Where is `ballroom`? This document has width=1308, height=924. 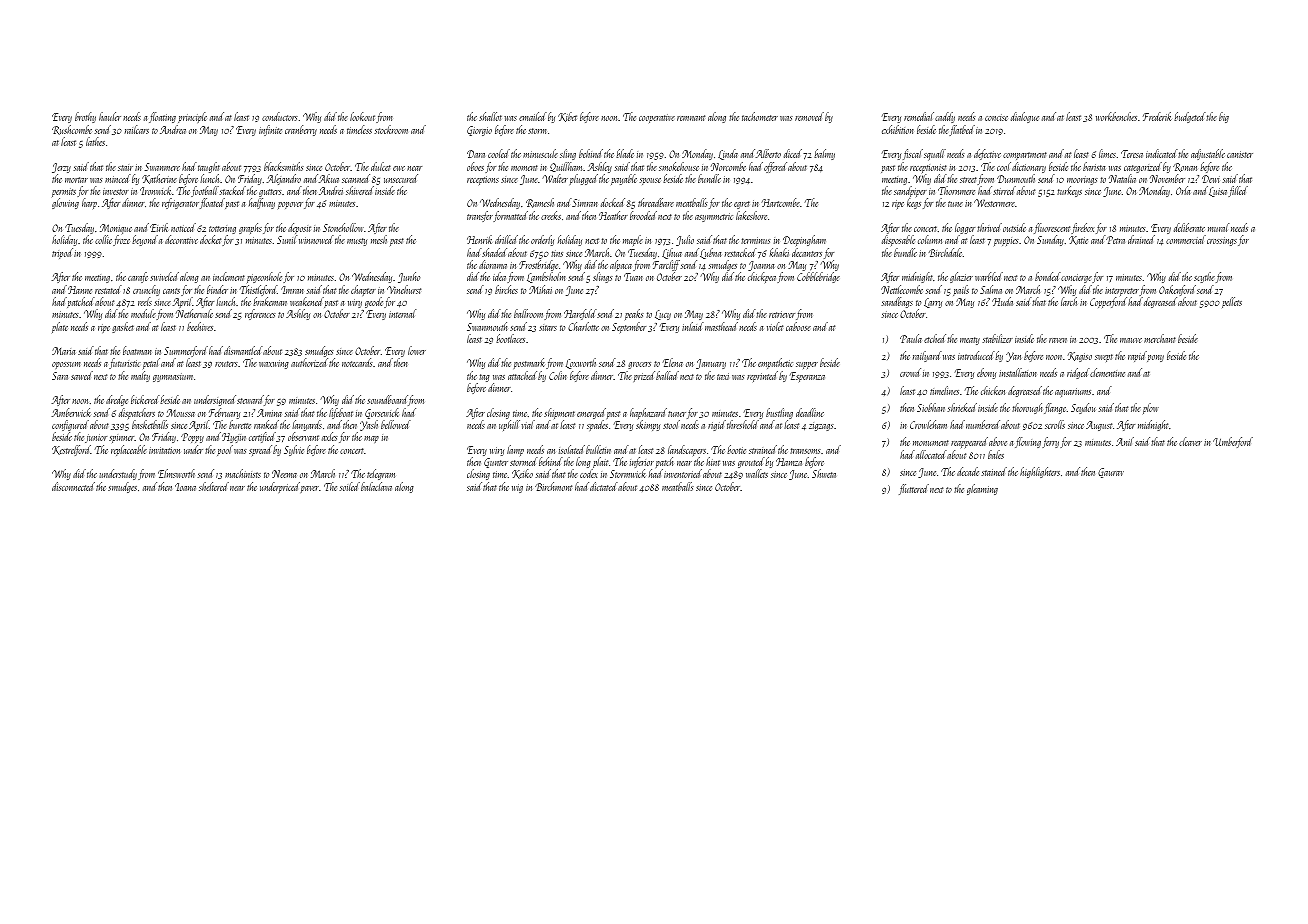
ballroom is located at coordinates (528, 313).
